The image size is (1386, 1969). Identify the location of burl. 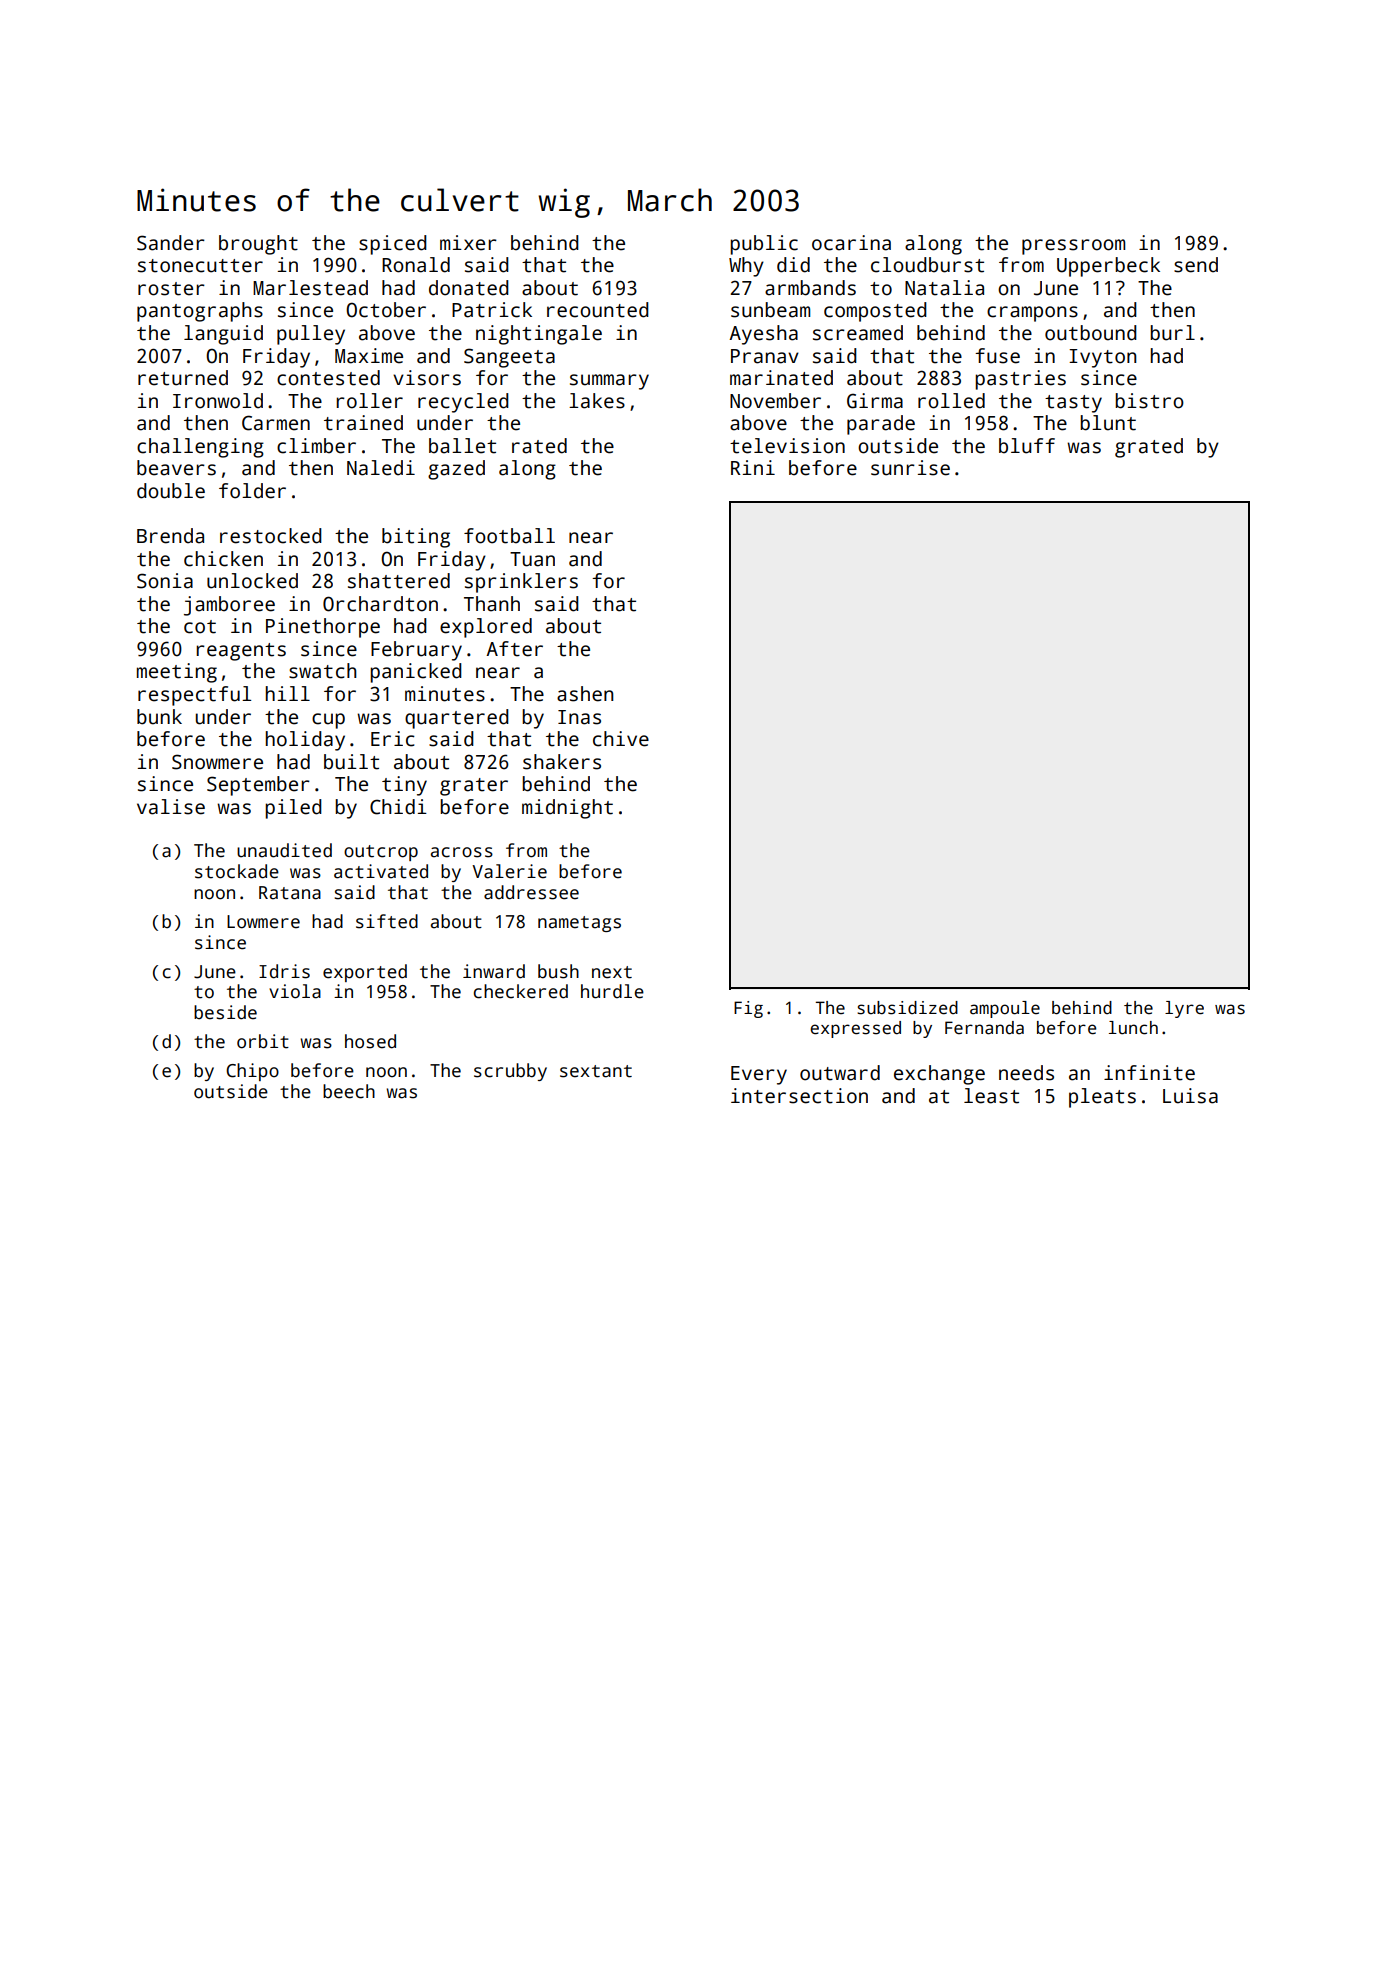
(1172, 333).
